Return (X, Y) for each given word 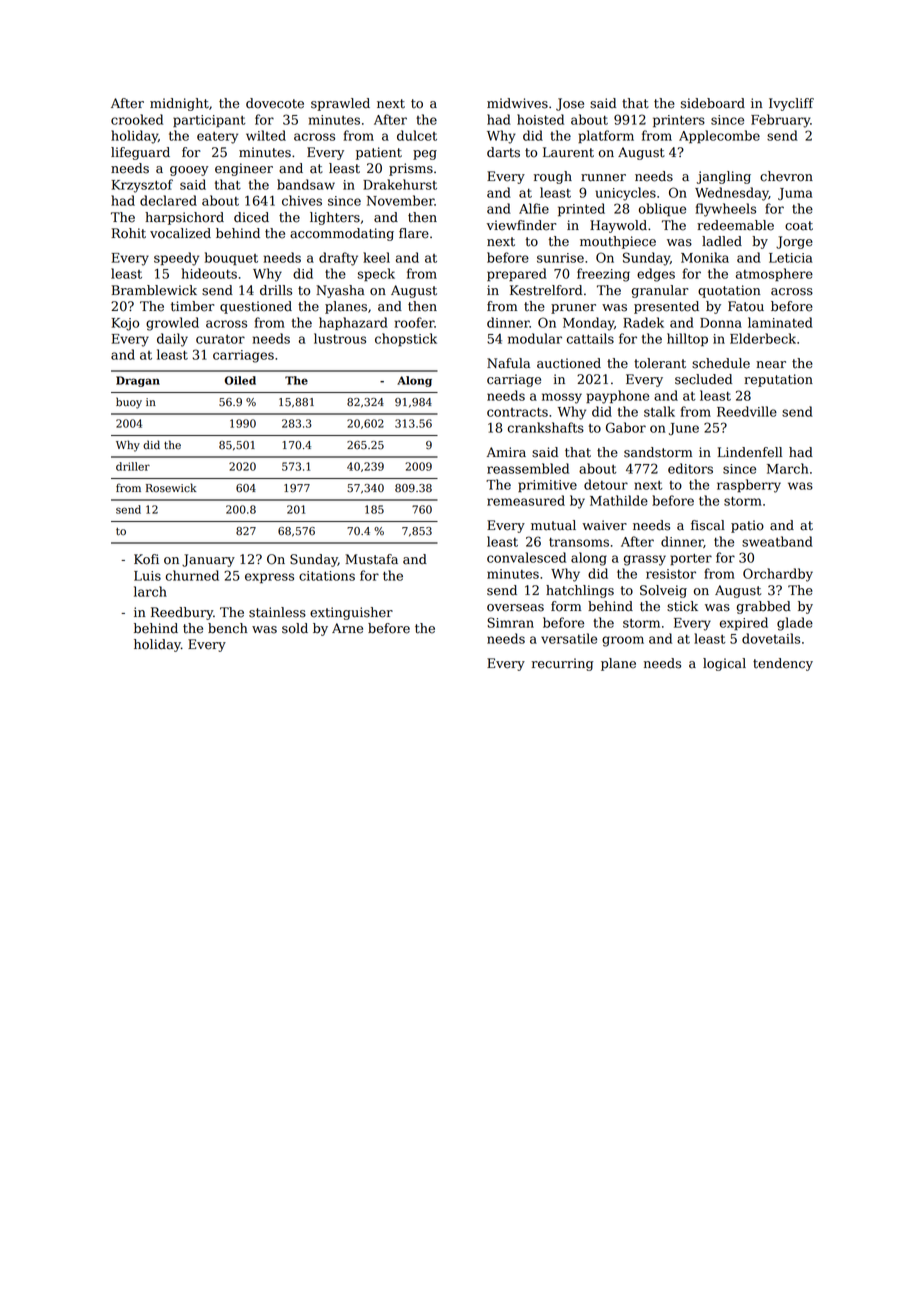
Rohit (129, 233)
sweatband (777, 541)
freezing (603, 275)
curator (220, 339)
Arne (347, 628)
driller (133, 466)
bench (228, 628)
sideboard (713, 103)
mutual (553, 525)
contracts (517, 412)
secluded (703, 379)
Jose (570, 104)
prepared (517, 274)
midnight (179, 104)
